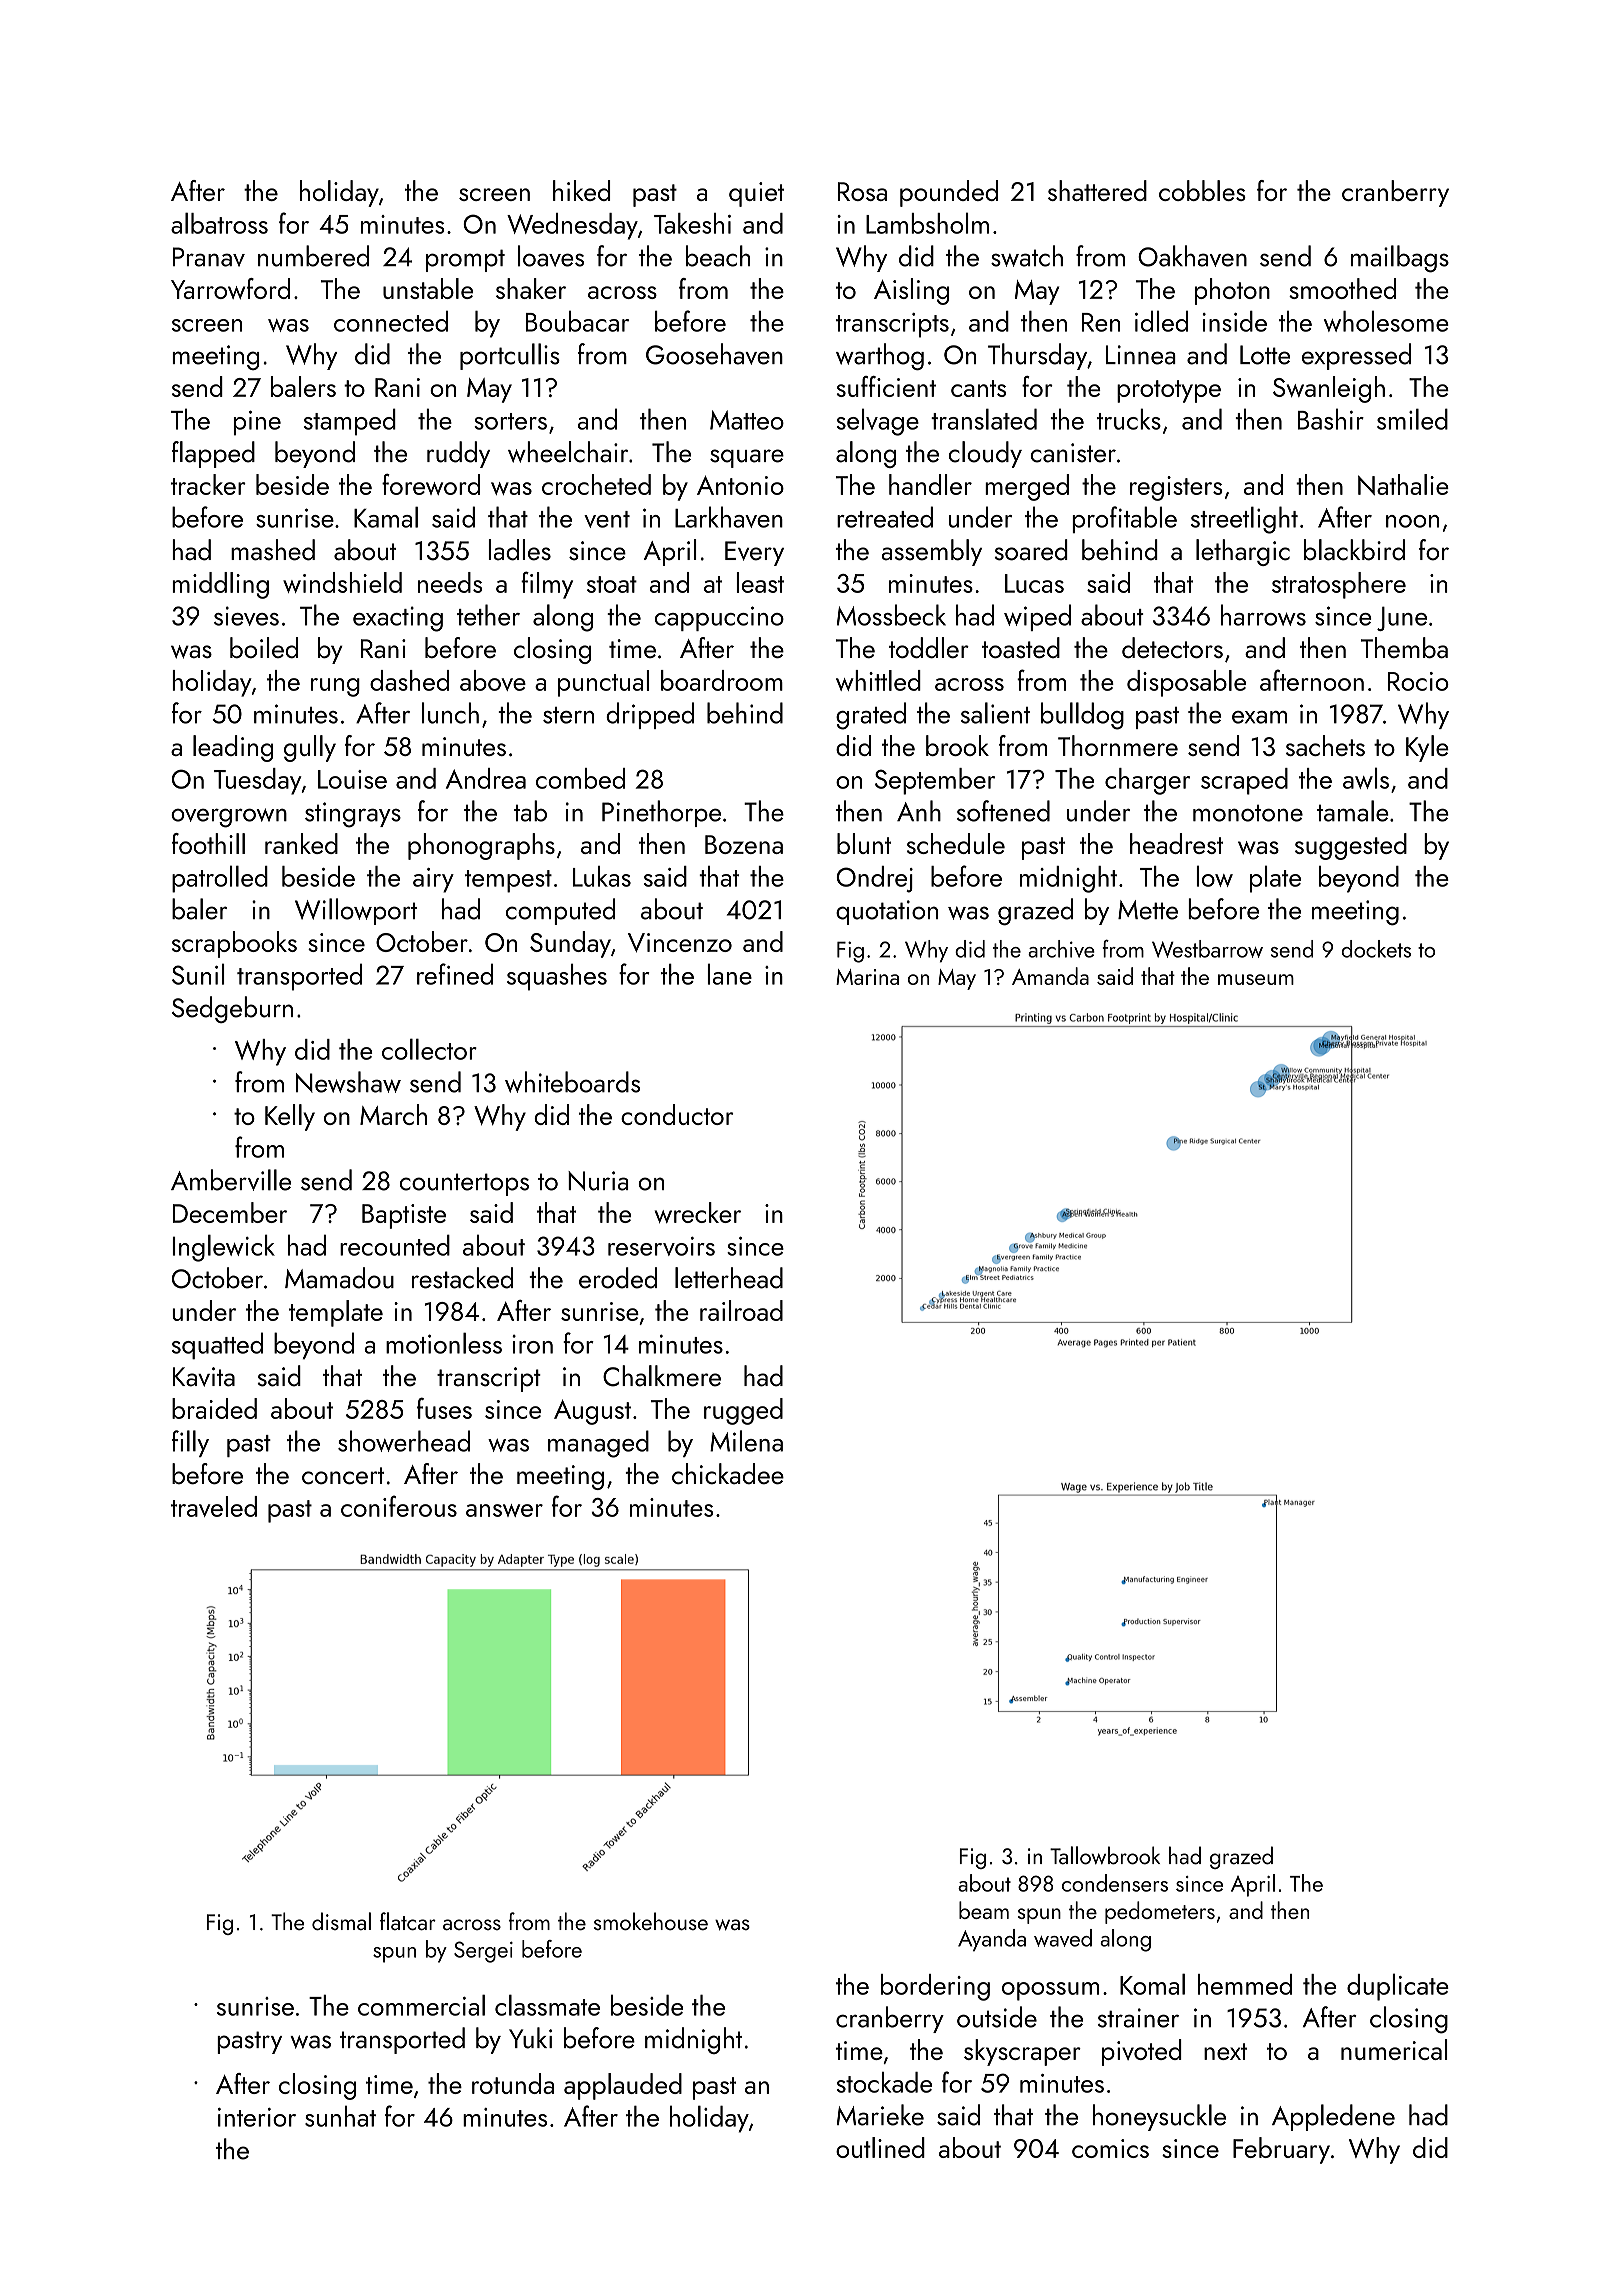  Describe the element at coordinates (464, 1184) in the document. I see `countertops` at that location.
